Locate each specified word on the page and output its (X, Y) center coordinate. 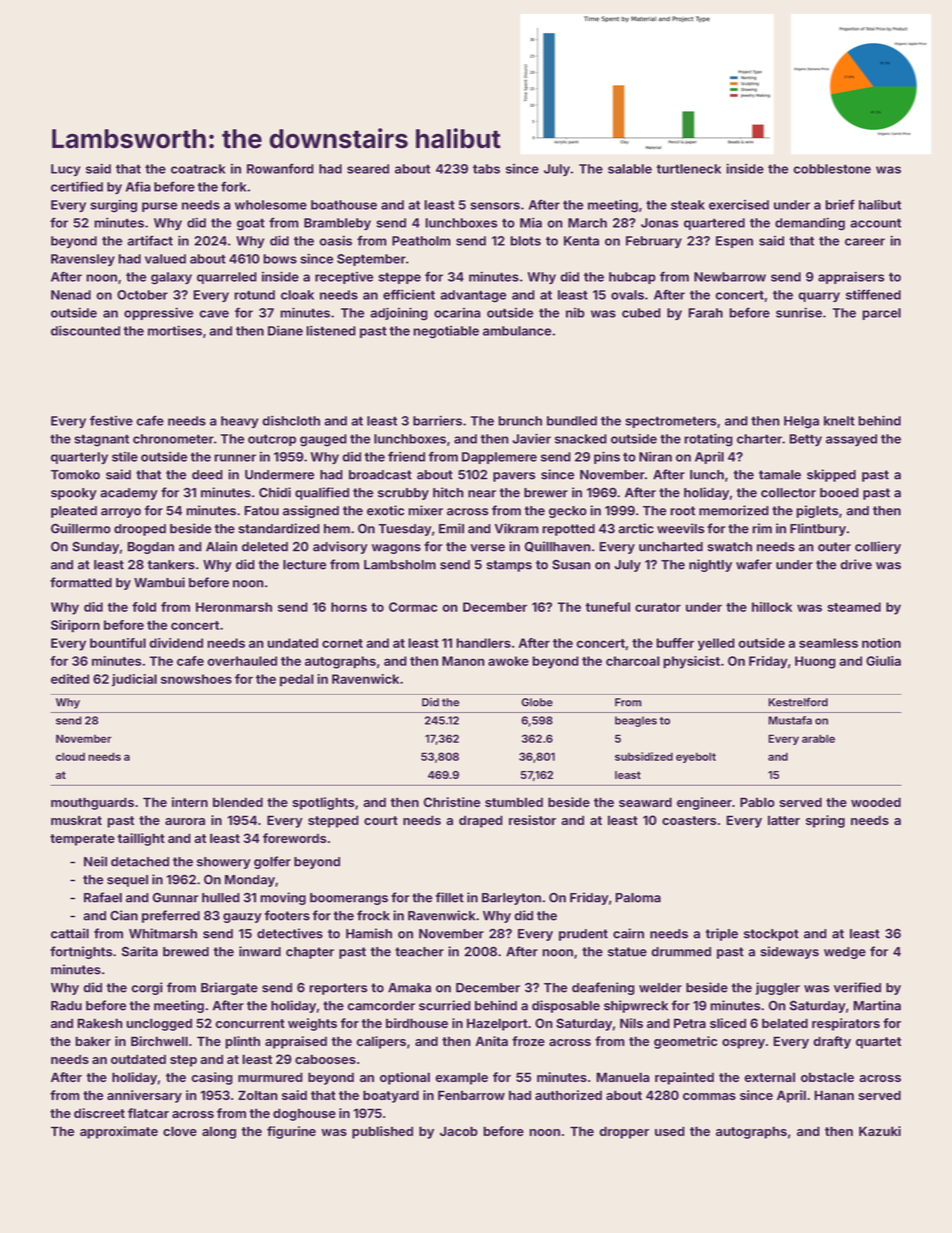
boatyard (391, 1096)
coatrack (198, 169)
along (219, 1133)
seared (368, 169)
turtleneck (688, 169)
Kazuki (880, 1131)
